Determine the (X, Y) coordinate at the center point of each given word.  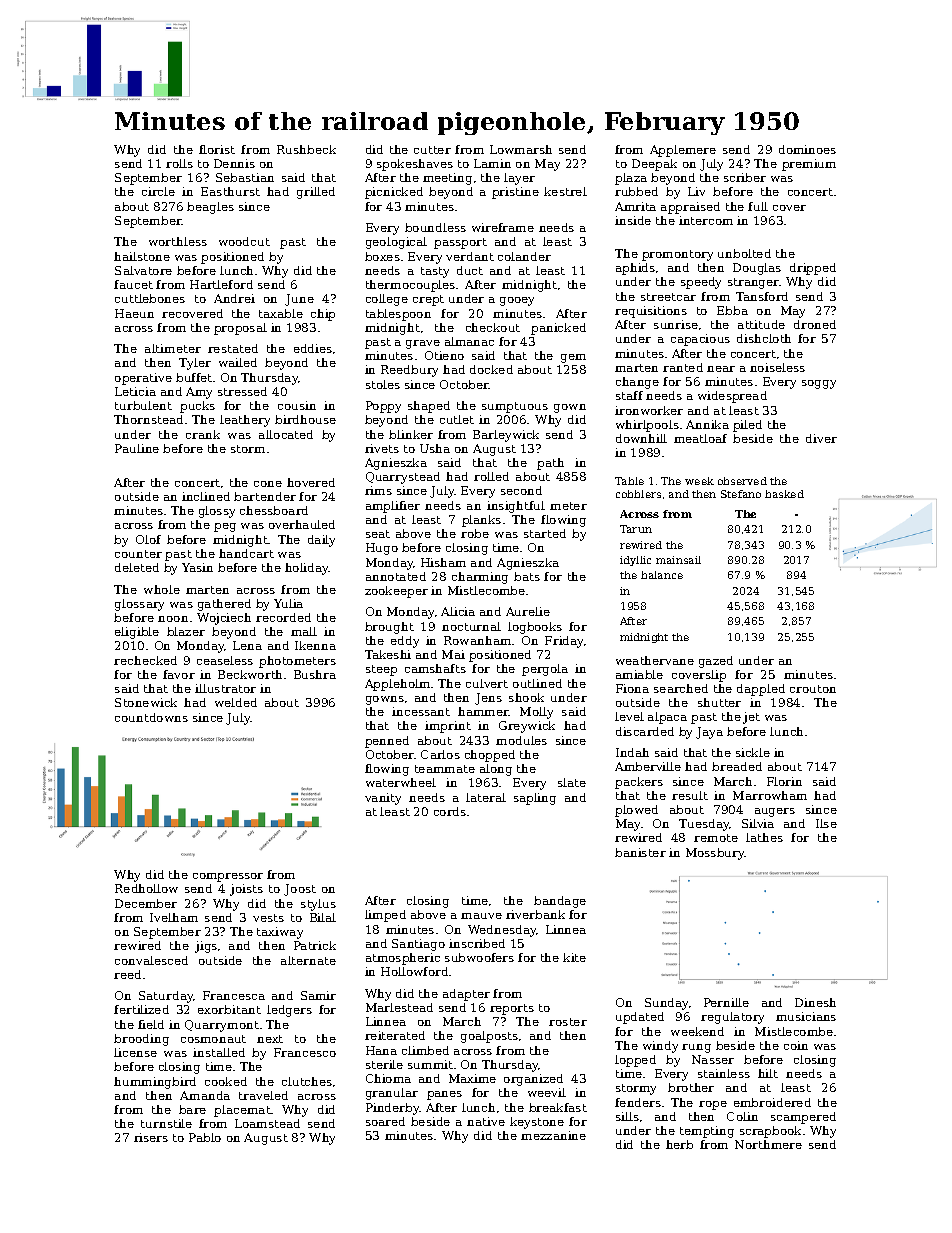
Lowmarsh (521, 149)
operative (143, 379)
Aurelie (528, 611)
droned (815, 324)
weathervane (655, 660)
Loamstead (267, 1123)
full (758, 206)
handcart (246, 553)
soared (385, 1121)
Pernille (726, 1002)
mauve (481, 916)
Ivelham (174, 917)
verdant (470, 256)
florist (217, 149)
